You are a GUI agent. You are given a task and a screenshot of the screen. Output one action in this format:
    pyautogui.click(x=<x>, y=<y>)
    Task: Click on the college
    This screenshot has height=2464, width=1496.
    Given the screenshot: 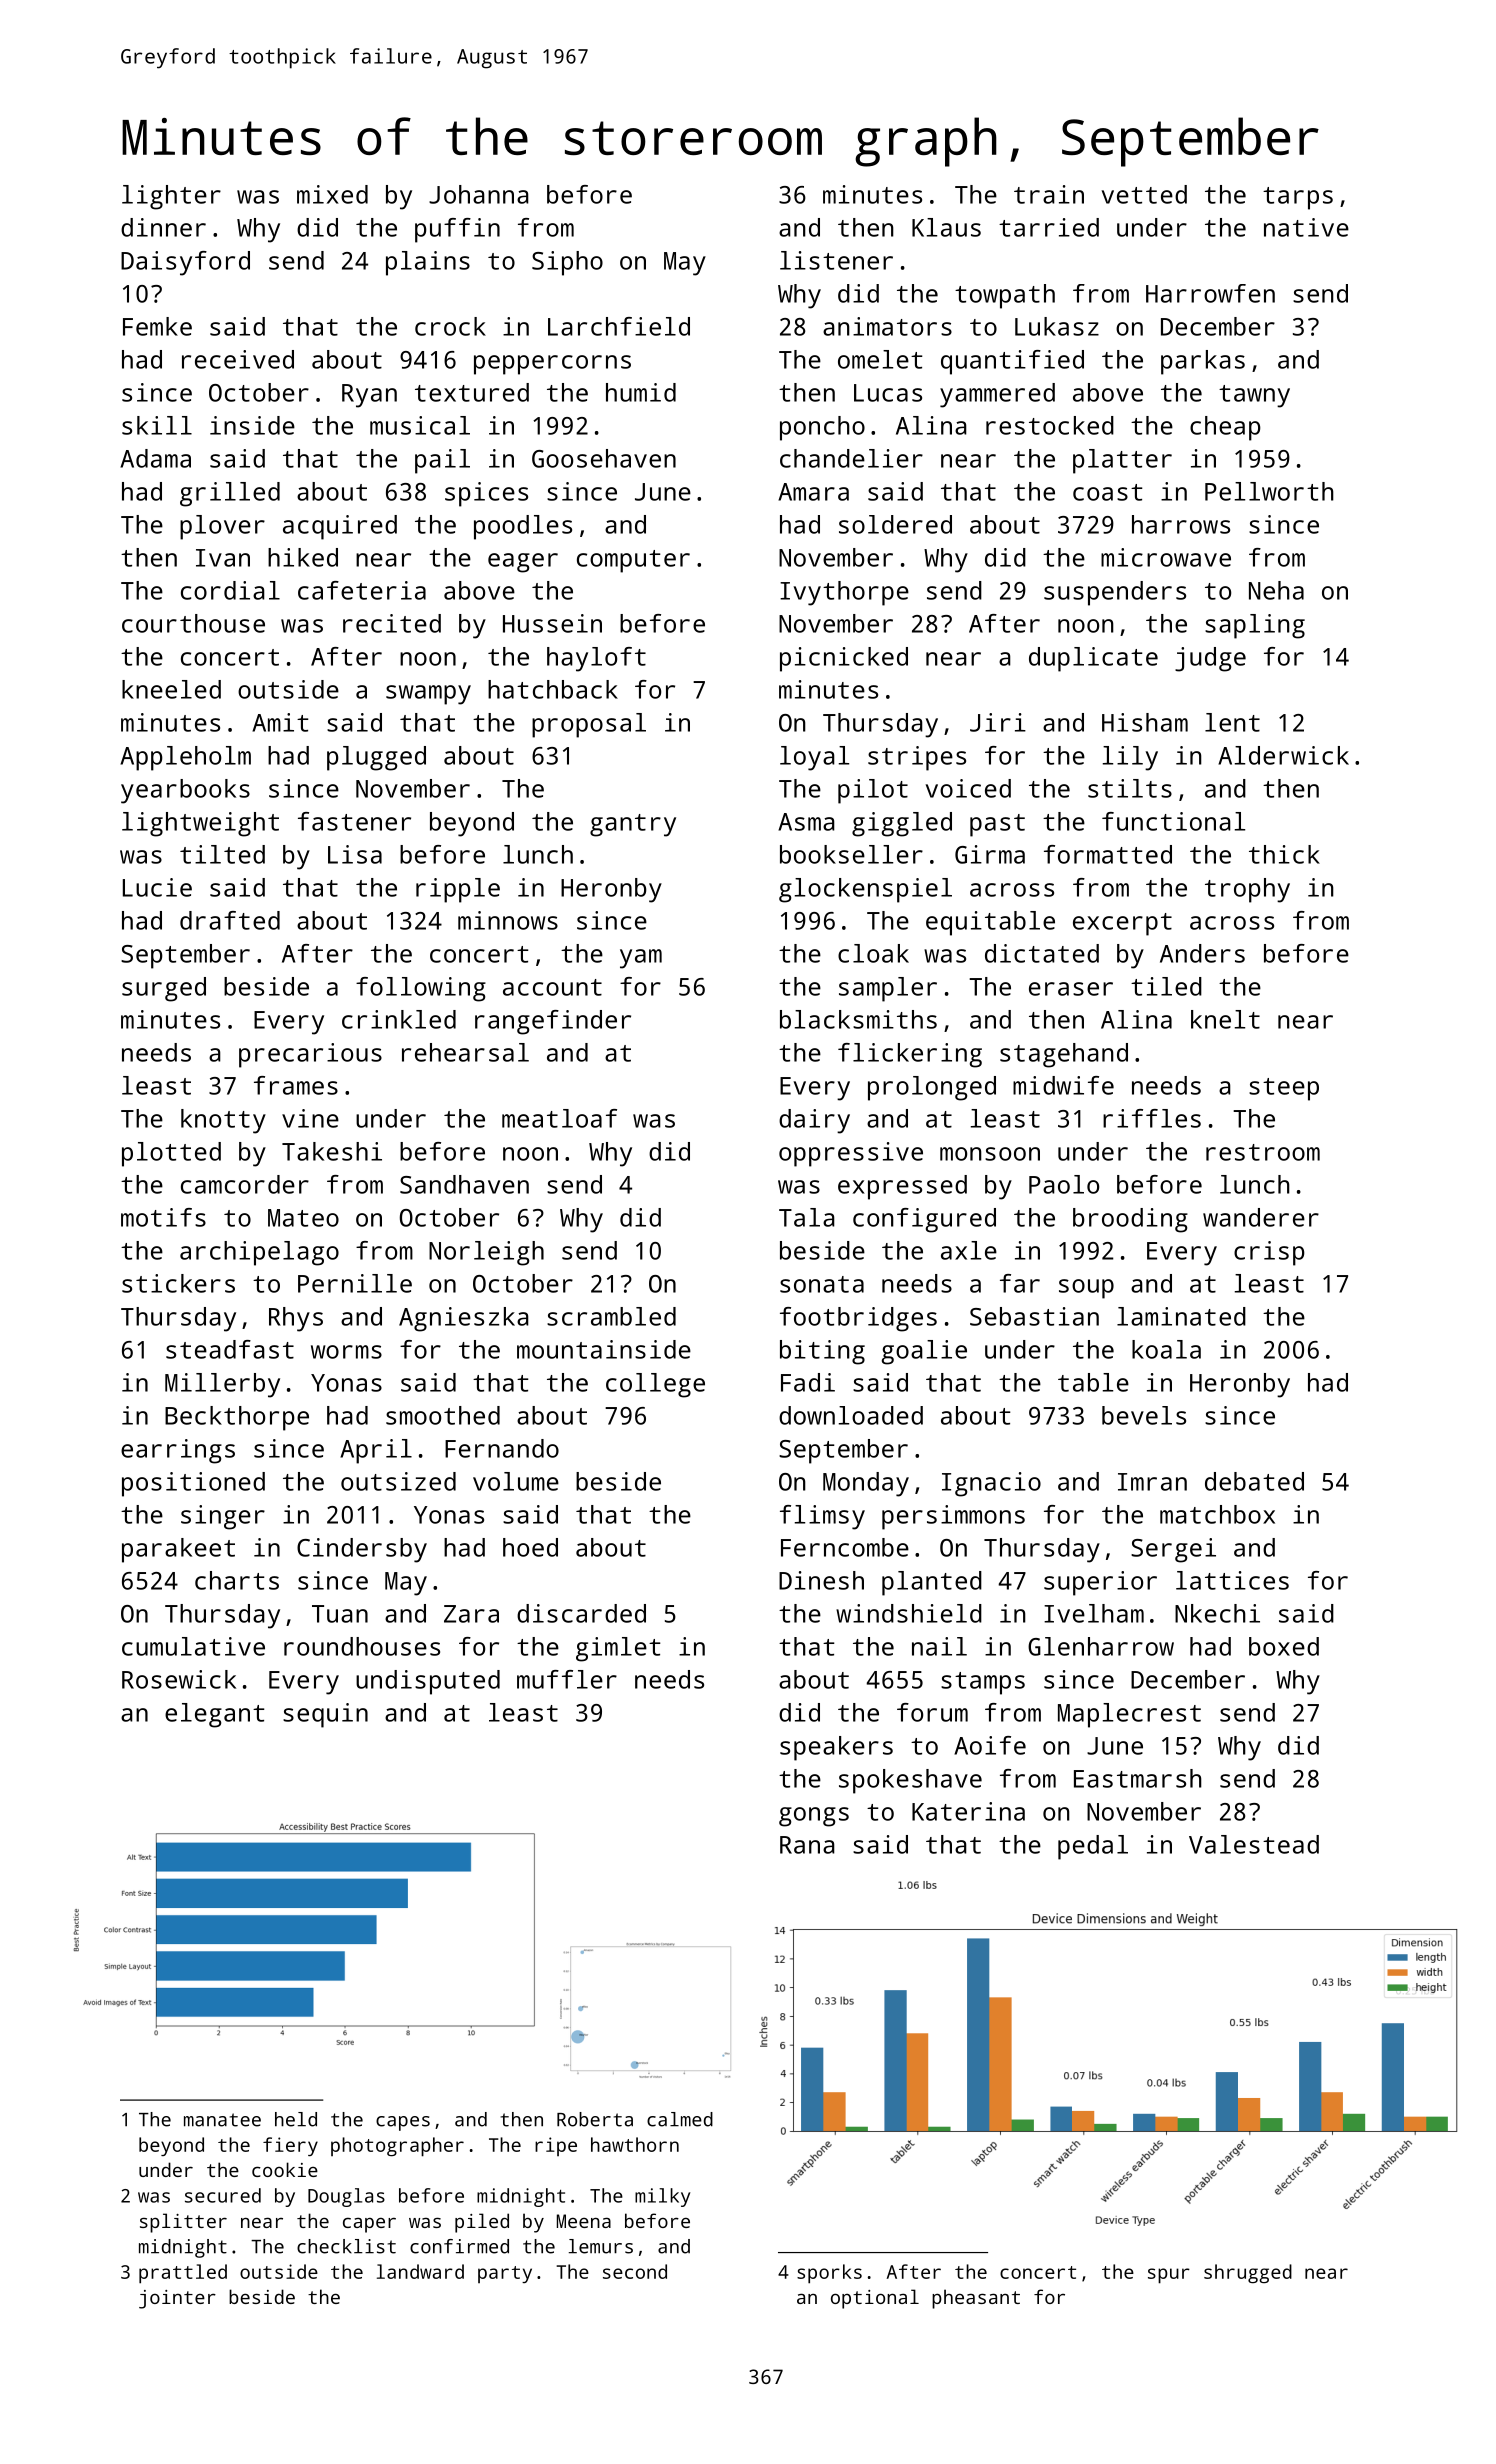 What is the action you would take?
    pyautogui.click(x=655, y=1385)
